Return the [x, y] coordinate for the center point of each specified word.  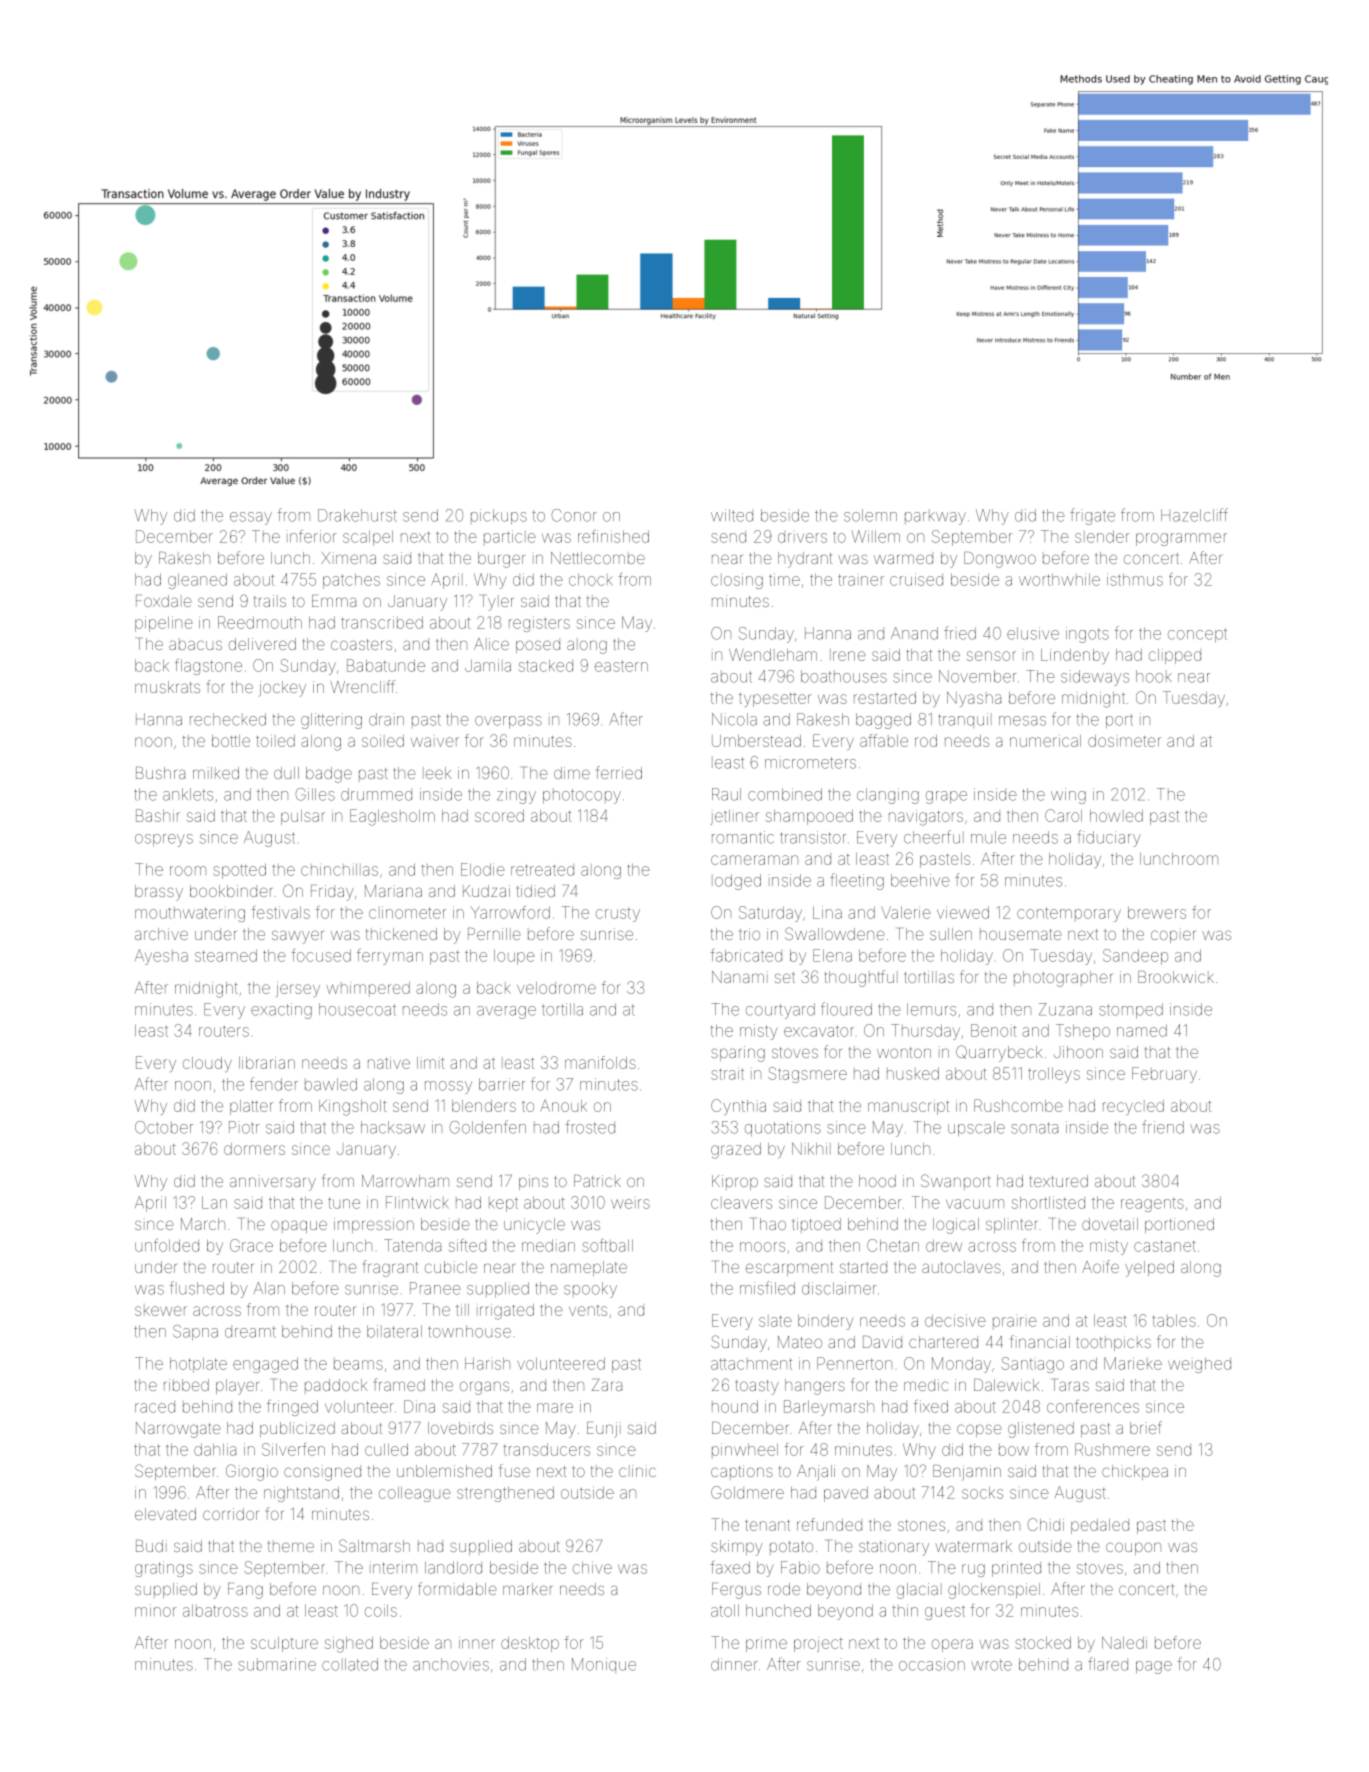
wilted [732, 515]
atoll [725, 1610]
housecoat [357, 1009]
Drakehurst [357, 515]
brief [1146, 1427]
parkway [935, 517]
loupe [514, 957]
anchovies [451, 1664]
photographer [1063, 979]
